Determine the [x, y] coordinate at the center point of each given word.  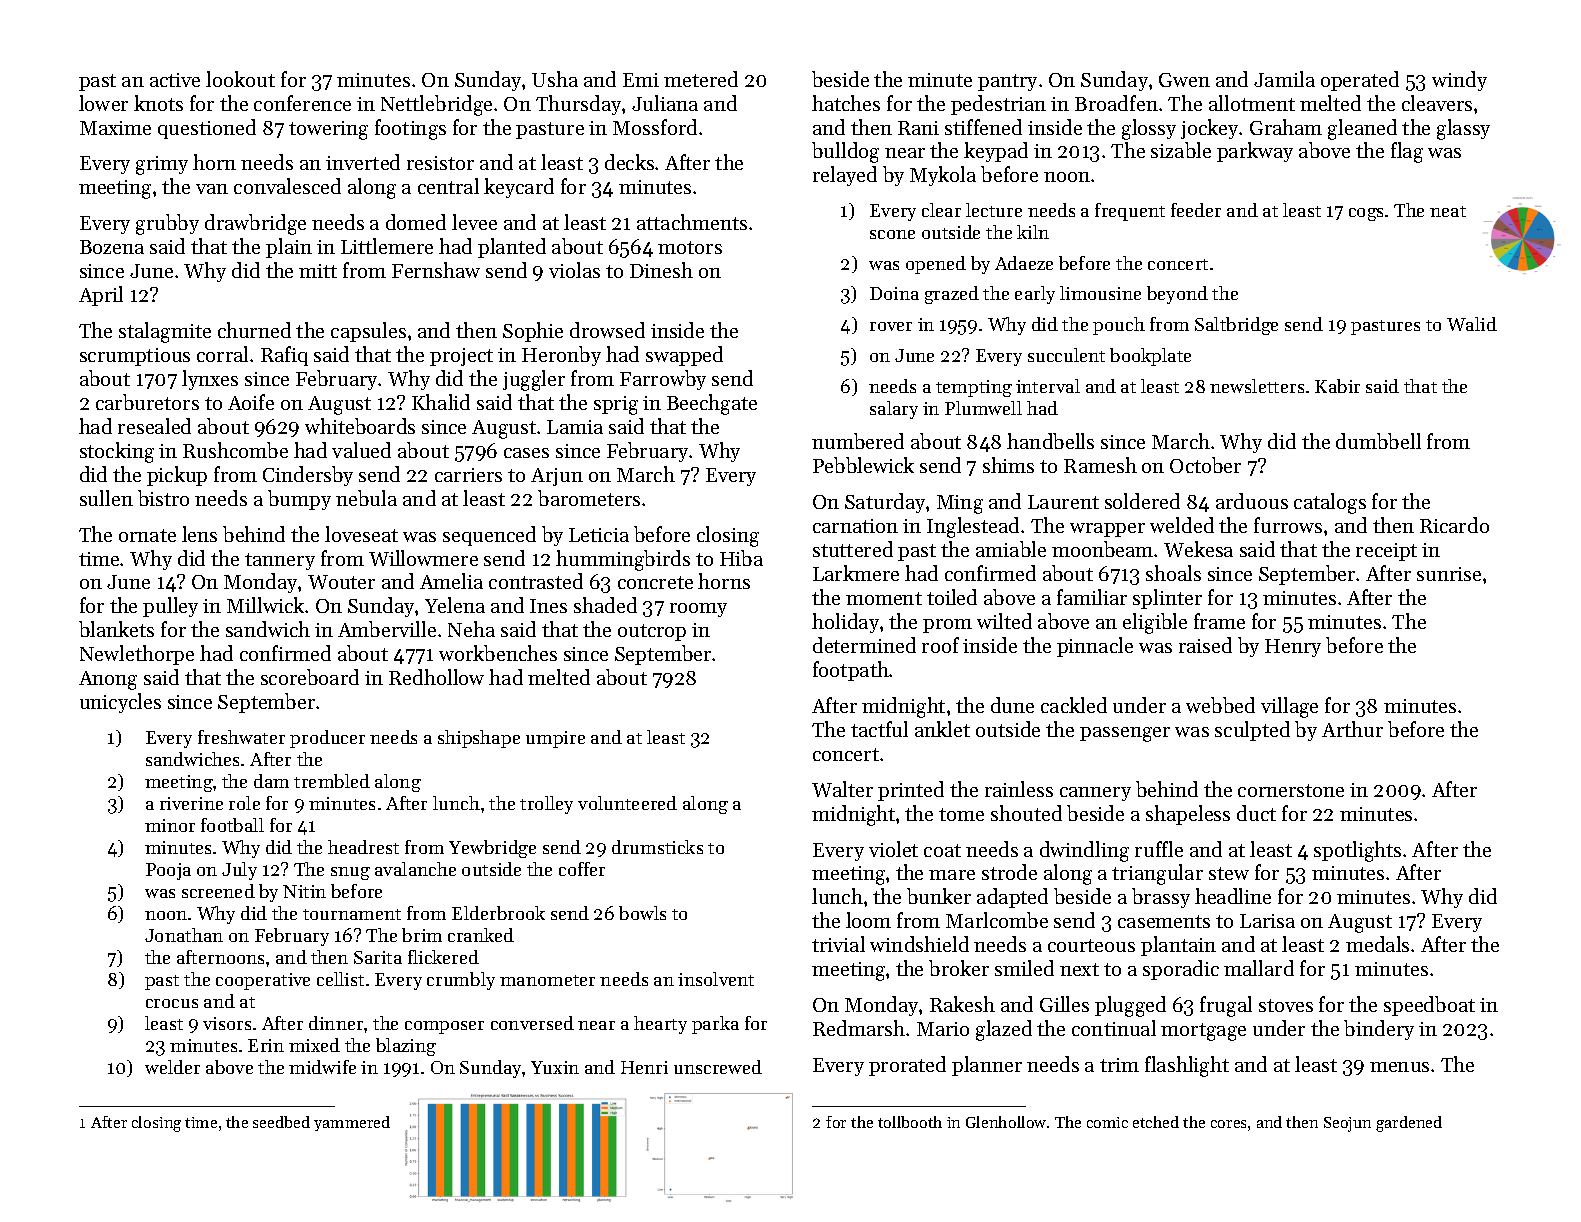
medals [1377, 944]
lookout [240, 79]
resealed [154, 426]
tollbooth [910, 1122]
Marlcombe [997, 920]
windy [1459, 81]
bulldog [845, 152]
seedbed [281, 1122]
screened [218, 891]
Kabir [1337, 386]
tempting [974, 388]
